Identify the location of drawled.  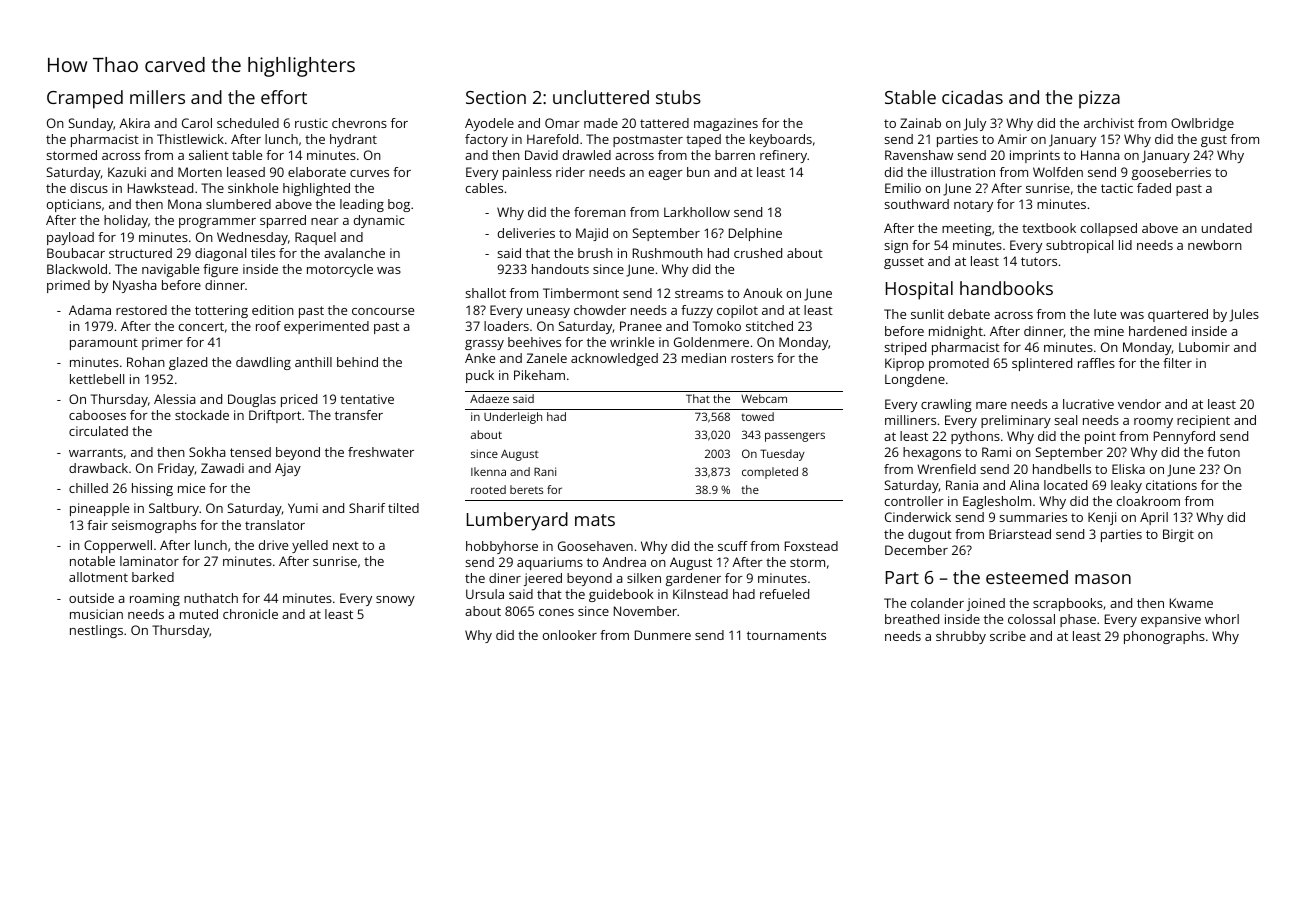
(587, 155).
